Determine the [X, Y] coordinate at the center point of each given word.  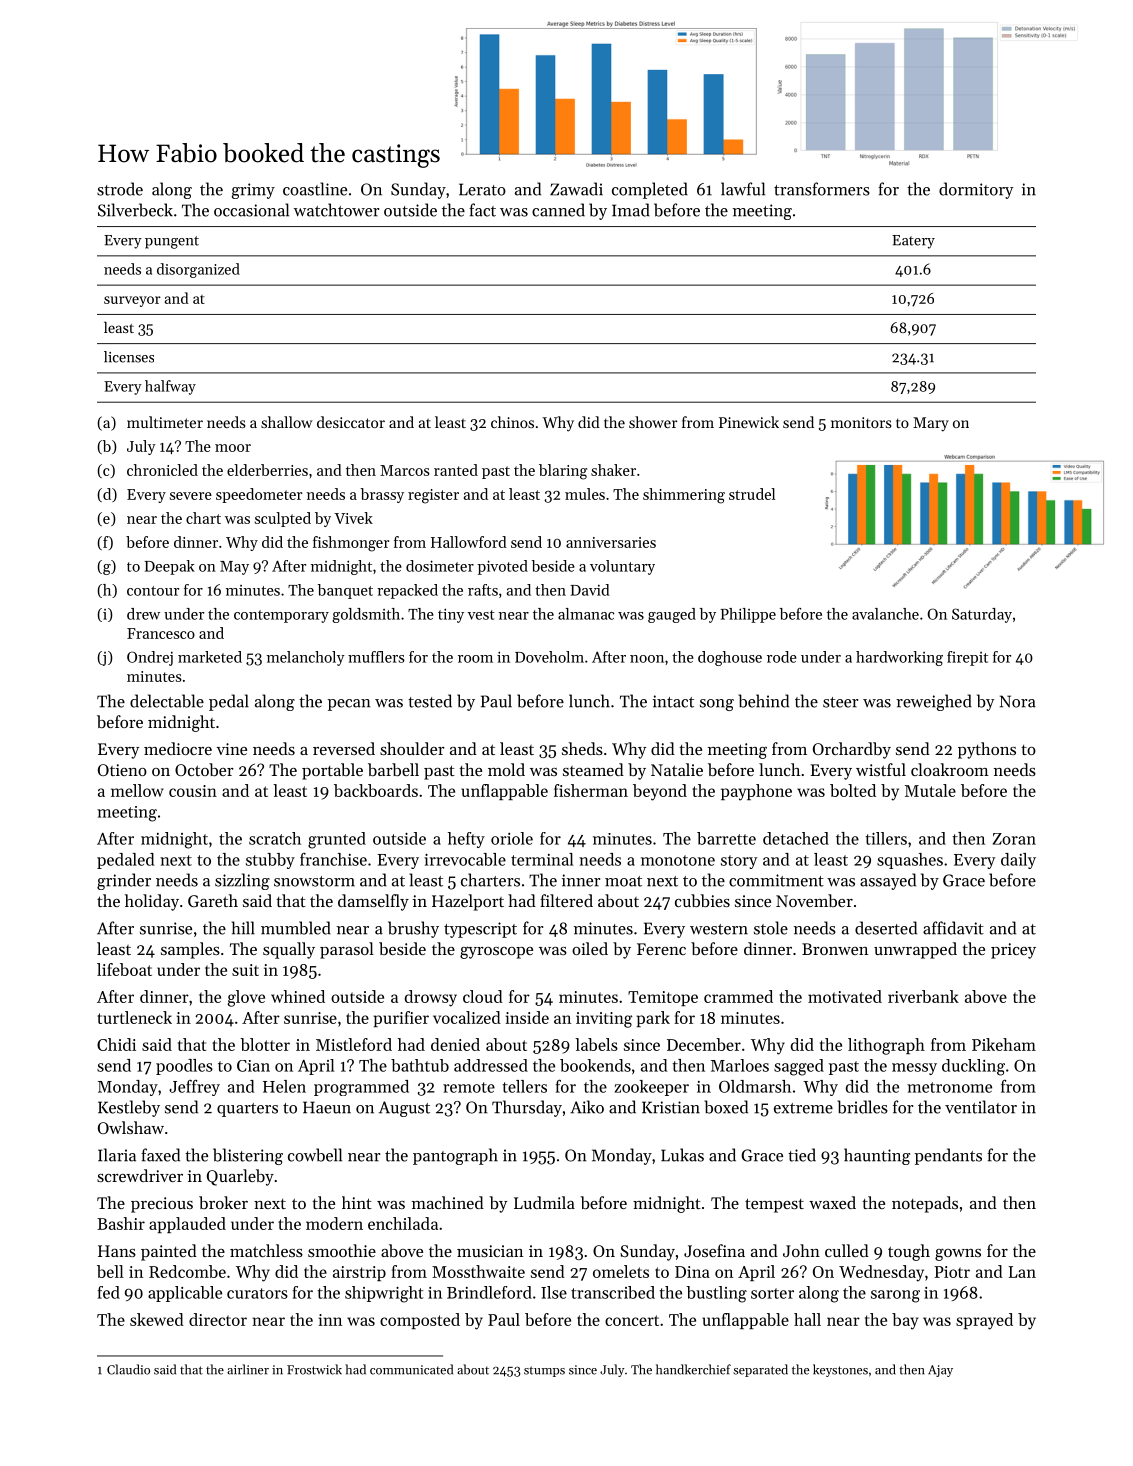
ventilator [981, 1107]
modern [334, 1223]
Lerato [482, 189]
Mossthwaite [478, 1271]
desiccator [351, 422]
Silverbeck [135, 210]
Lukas [682, 1155]
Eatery [913, 242]
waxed [832, 1202]
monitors [861, 422]
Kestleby [129, 1108]
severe [191, 496]
